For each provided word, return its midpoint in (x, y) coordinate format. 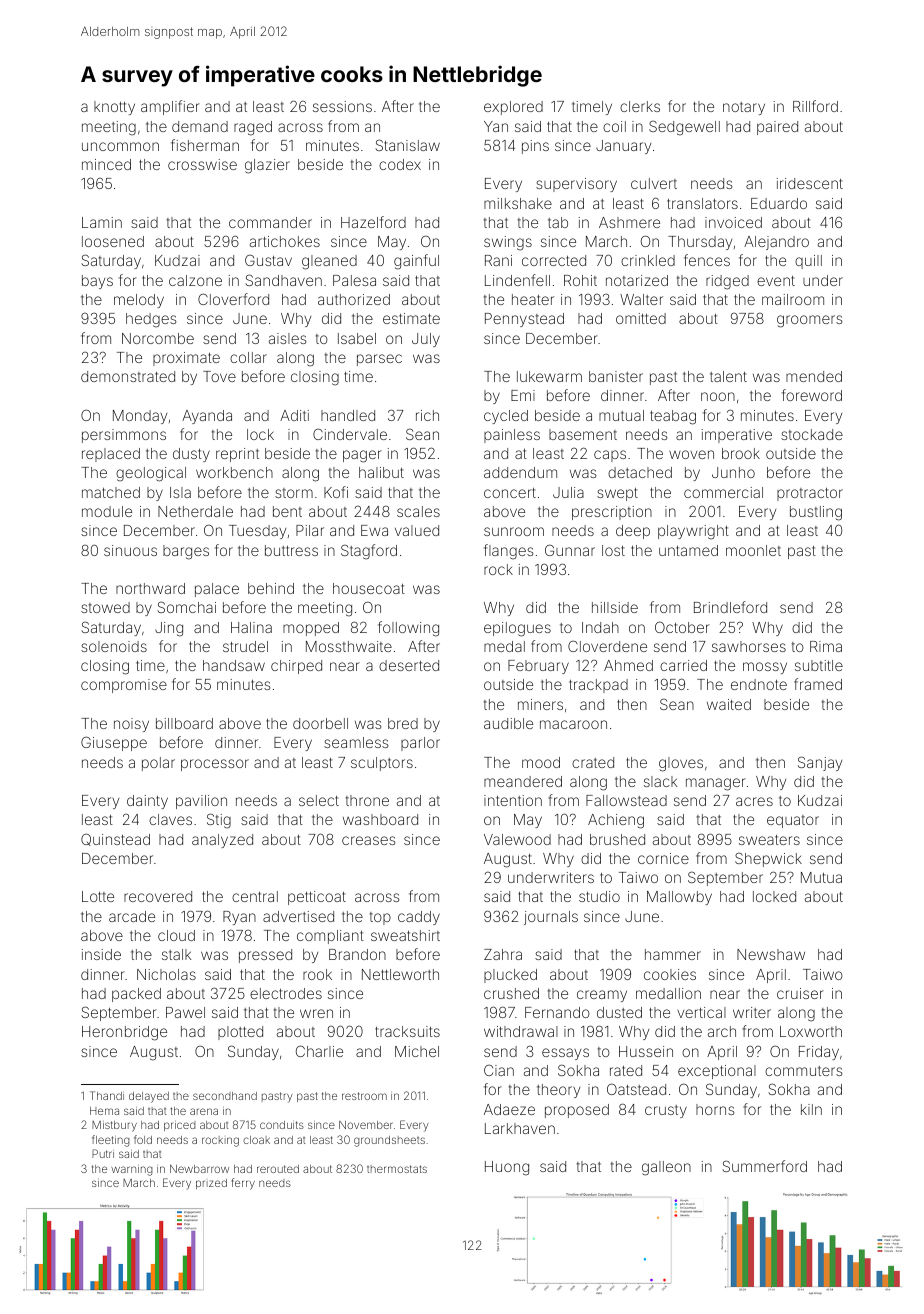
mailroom (793, 299)
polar (158, 764)
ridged (727, 282)
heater (533, 299)
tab (558, 222)
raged (253, 128)
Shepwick (768, 859)
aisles (288, 338)
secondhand (225, 1096)
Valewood (517, 839)
